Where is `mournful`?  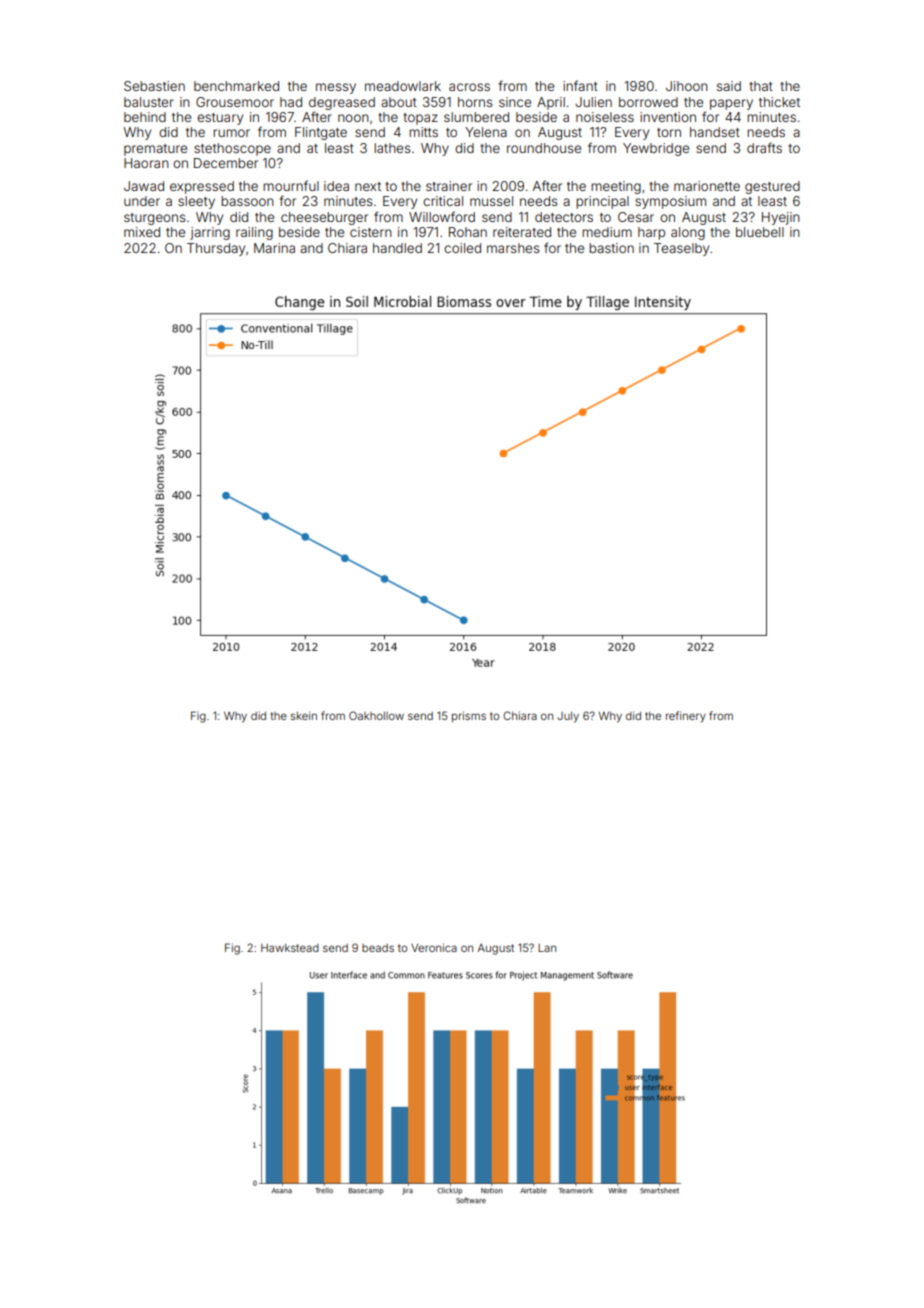 mournful is located at coordinates (291, 185).
